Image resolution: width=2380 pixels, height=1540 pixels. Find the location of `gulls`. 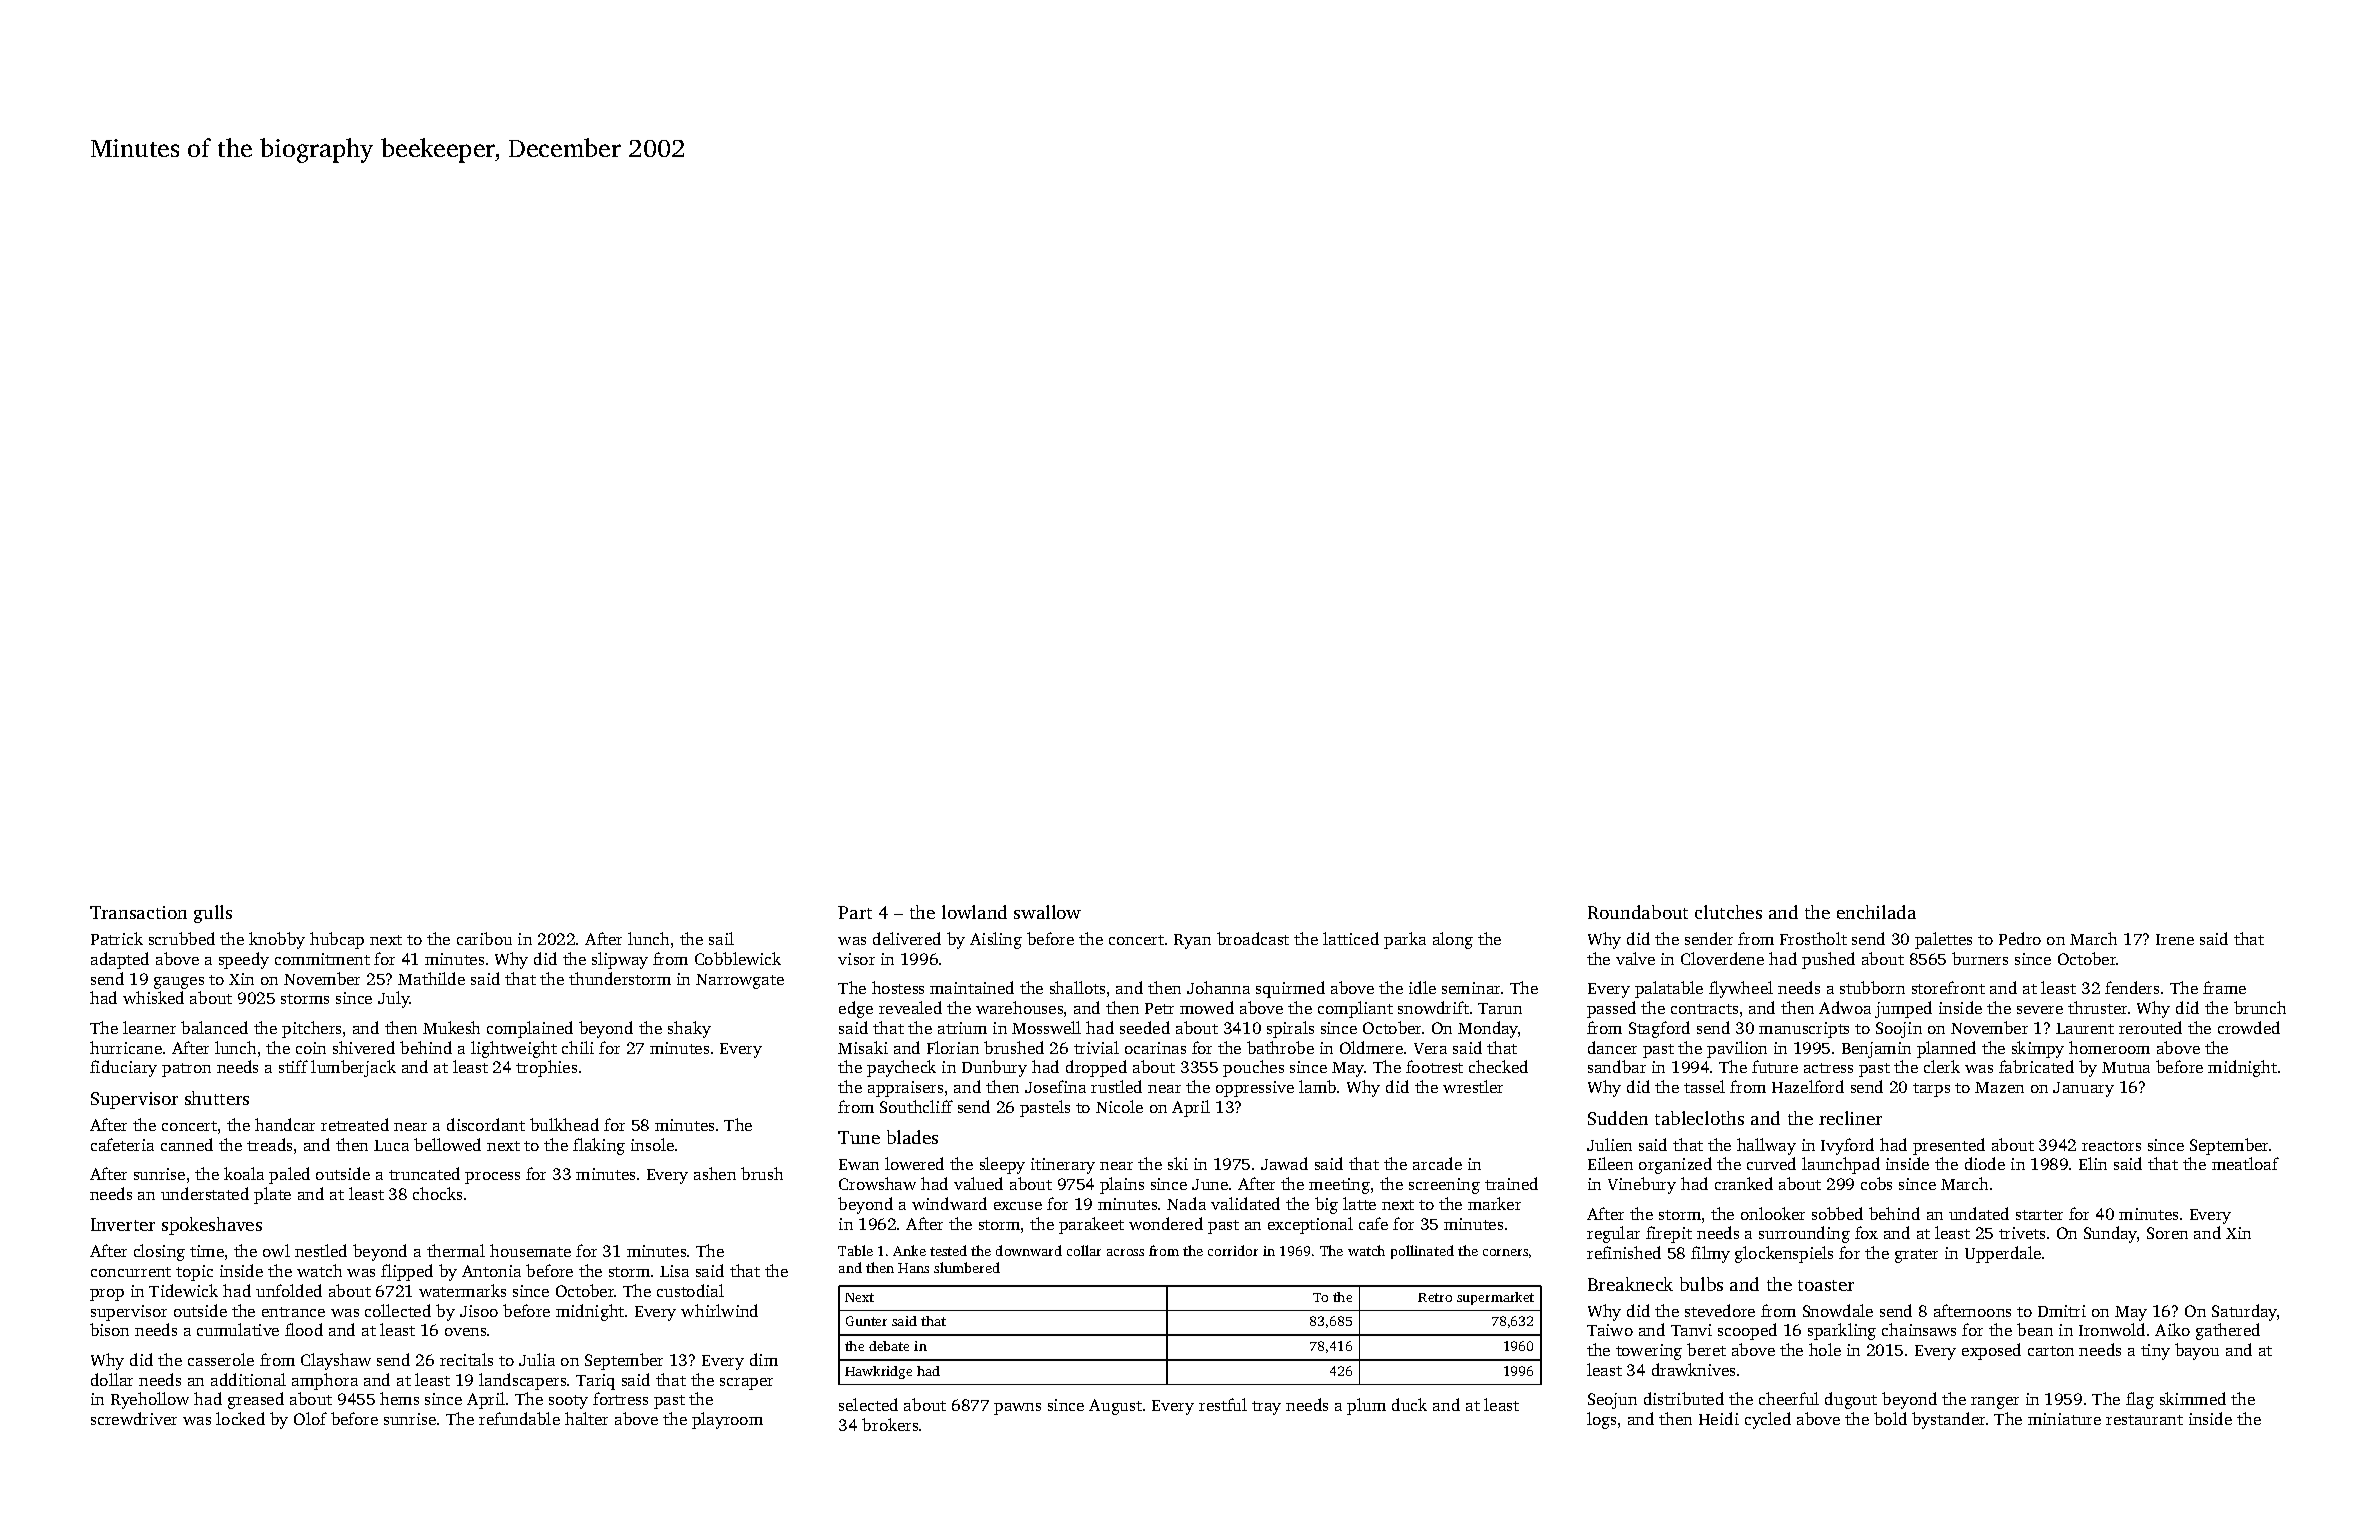

gulls is located at coordinates (213, 914).
